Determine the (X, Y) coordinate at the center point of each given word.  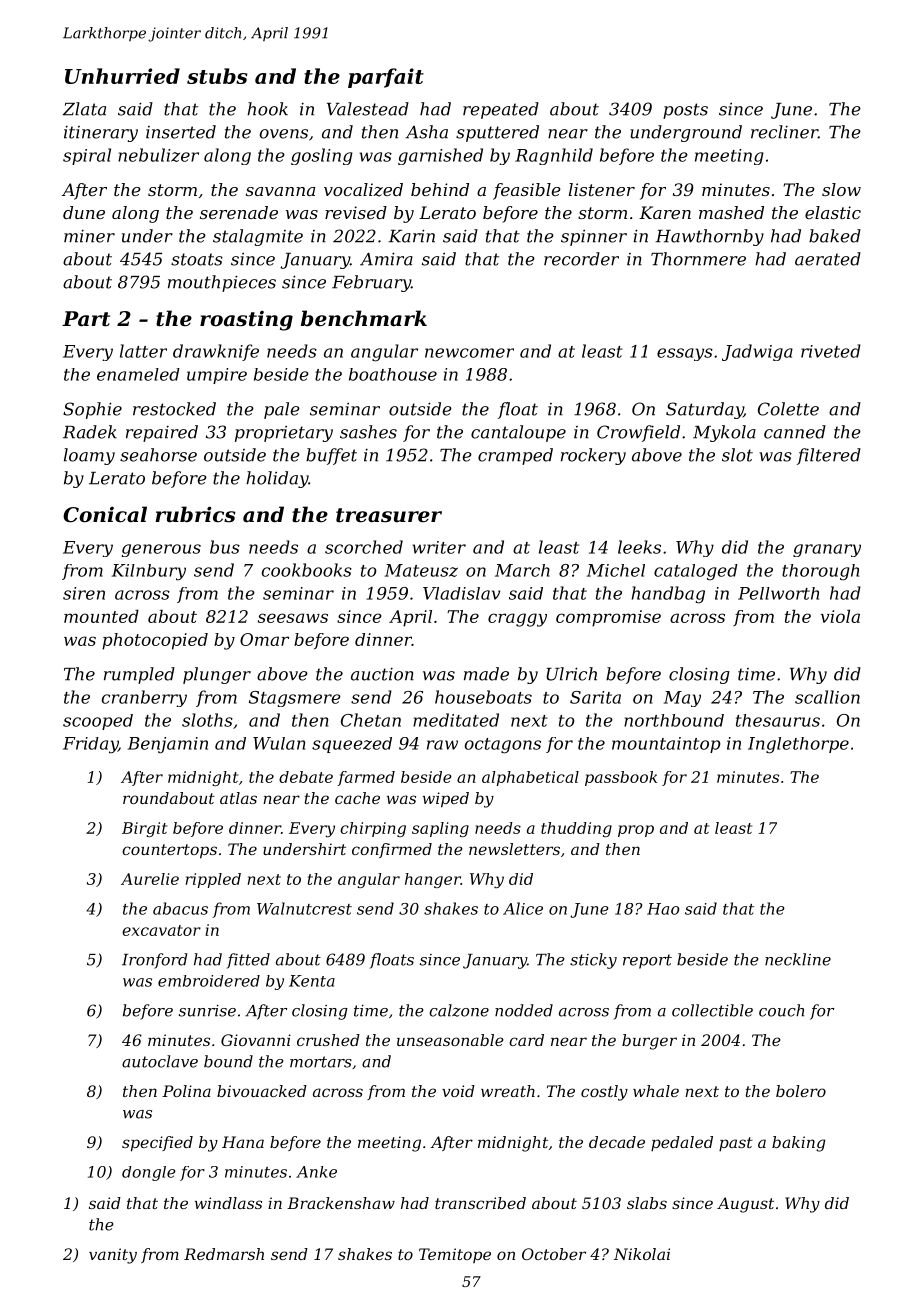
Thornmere (698, 259)
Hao (663, 909)
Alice (523, 908)
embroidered (209, 981)
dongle (149, 1173)
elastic (833, 212)
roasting (246, 320)
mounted (101, 616)
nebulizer (158, 155)
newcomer (469, 353)
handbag (668, 595)
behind (440, 189)
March (522, 570)
